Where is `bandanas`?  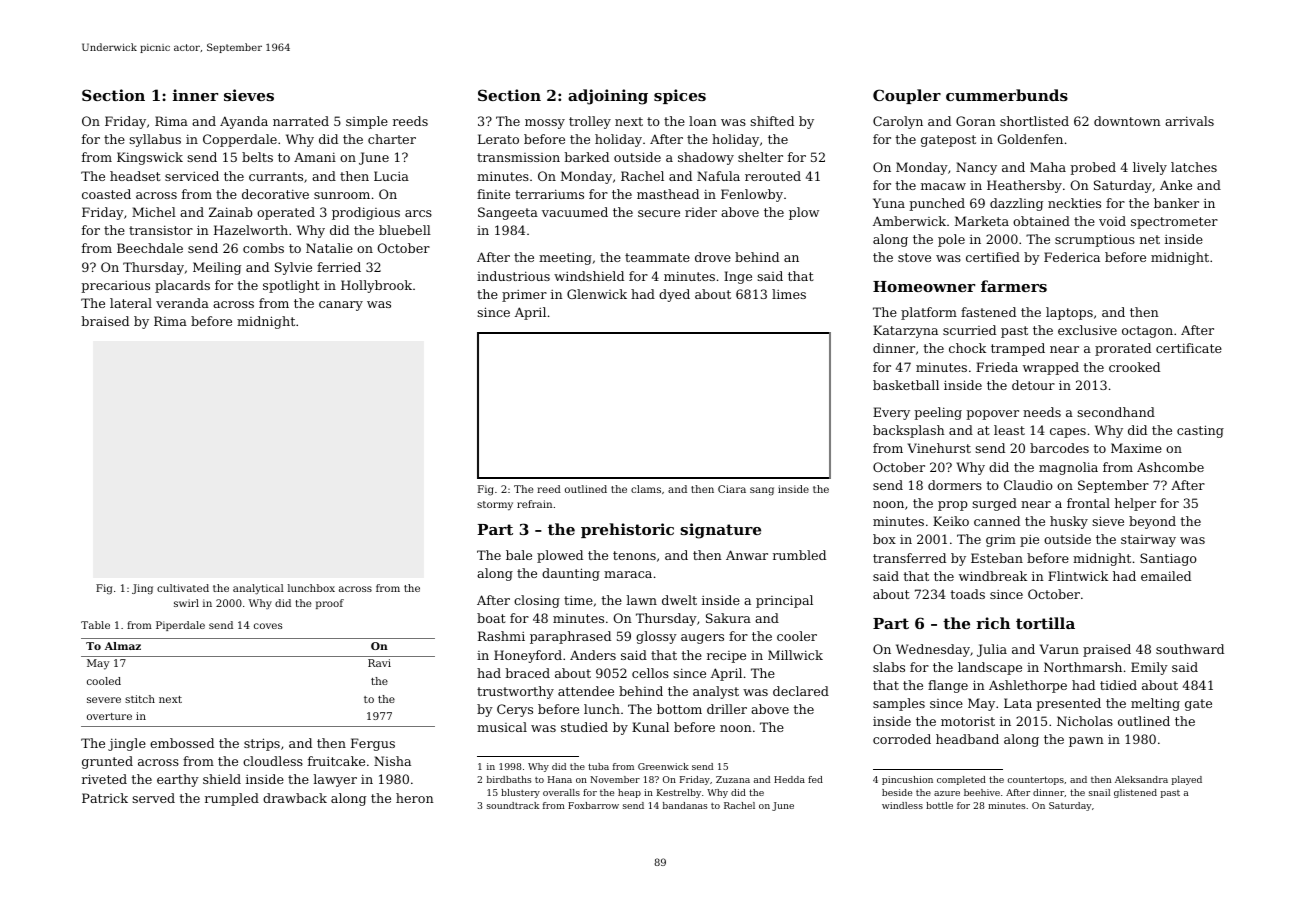 bandanas is located at coordinates (685, 805).
